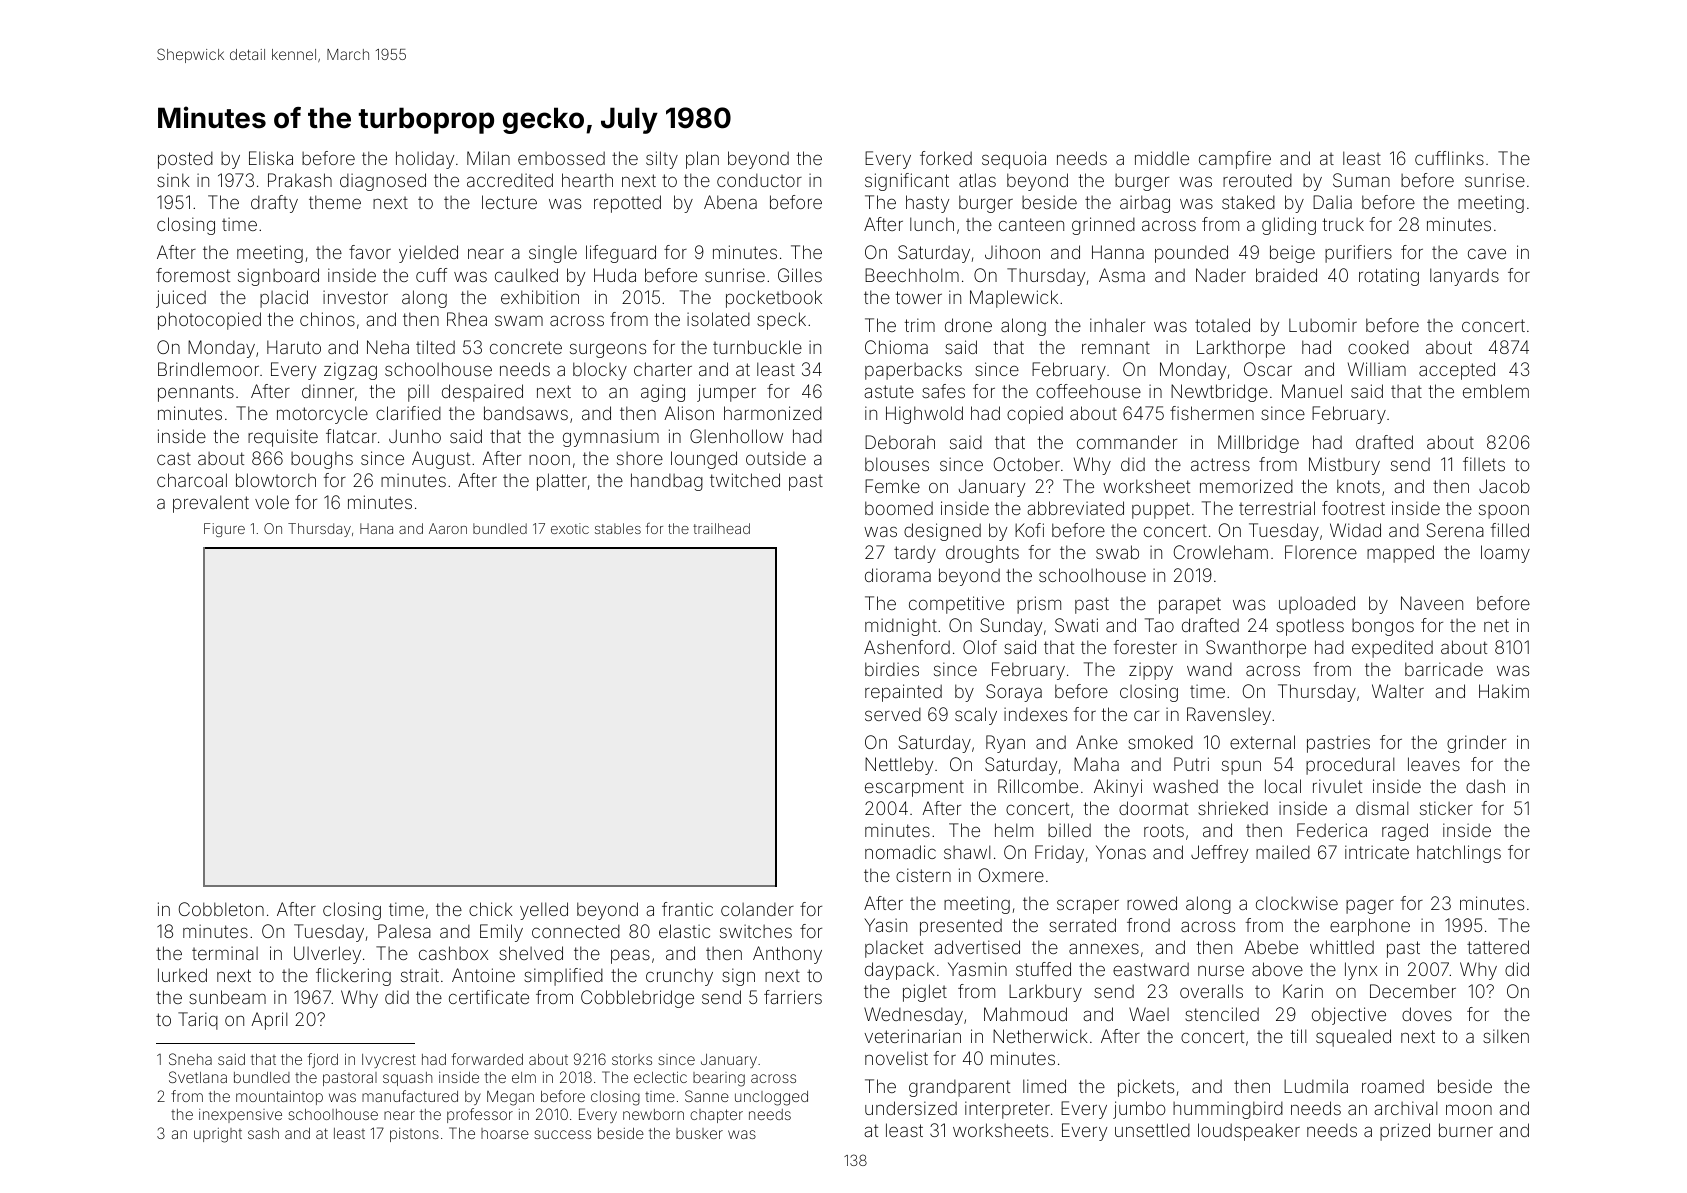  I want to click on pistons, so click(414, 1135).
